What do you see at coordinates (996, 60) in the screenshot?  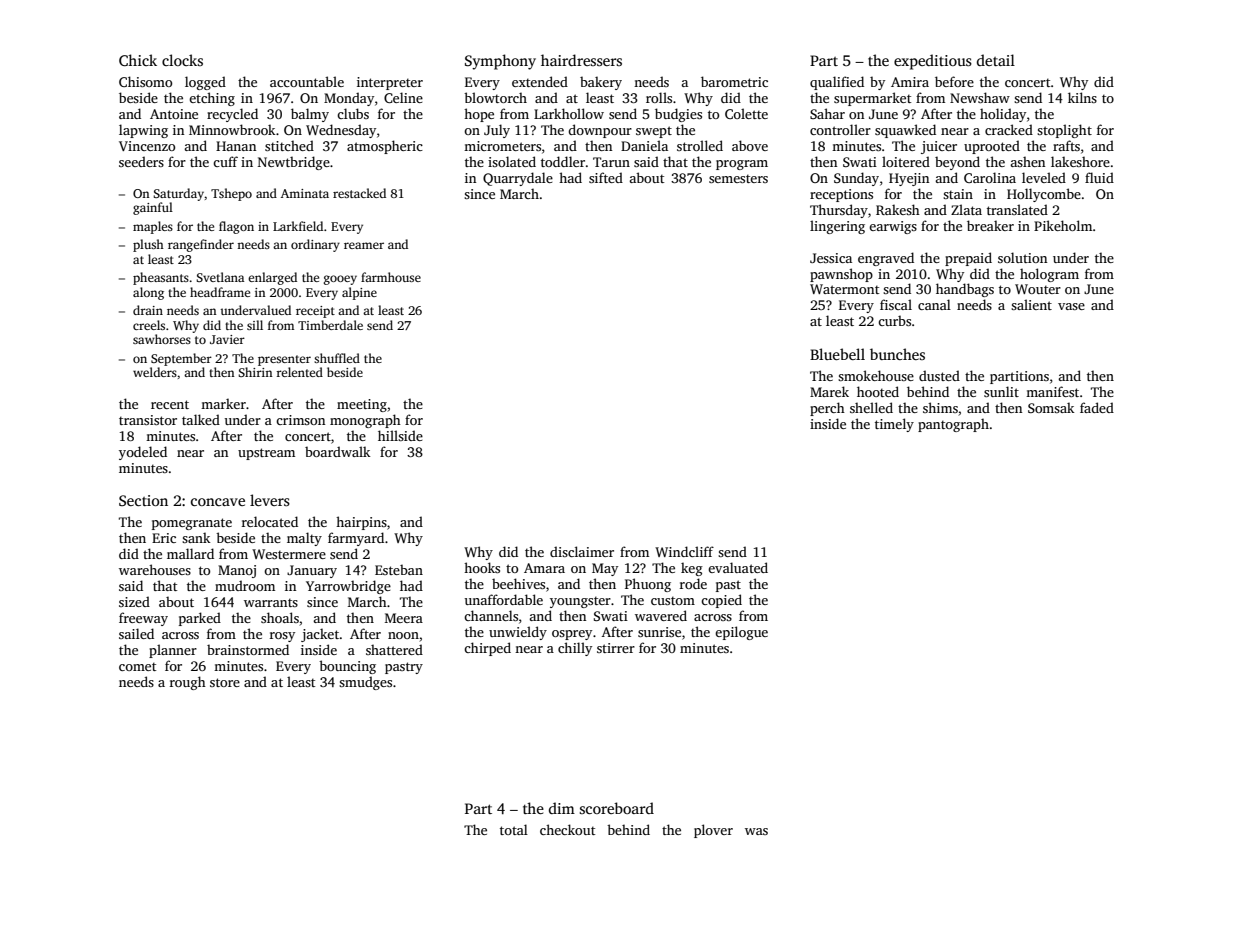 I see `detail` at bounding box center [996, 60].
